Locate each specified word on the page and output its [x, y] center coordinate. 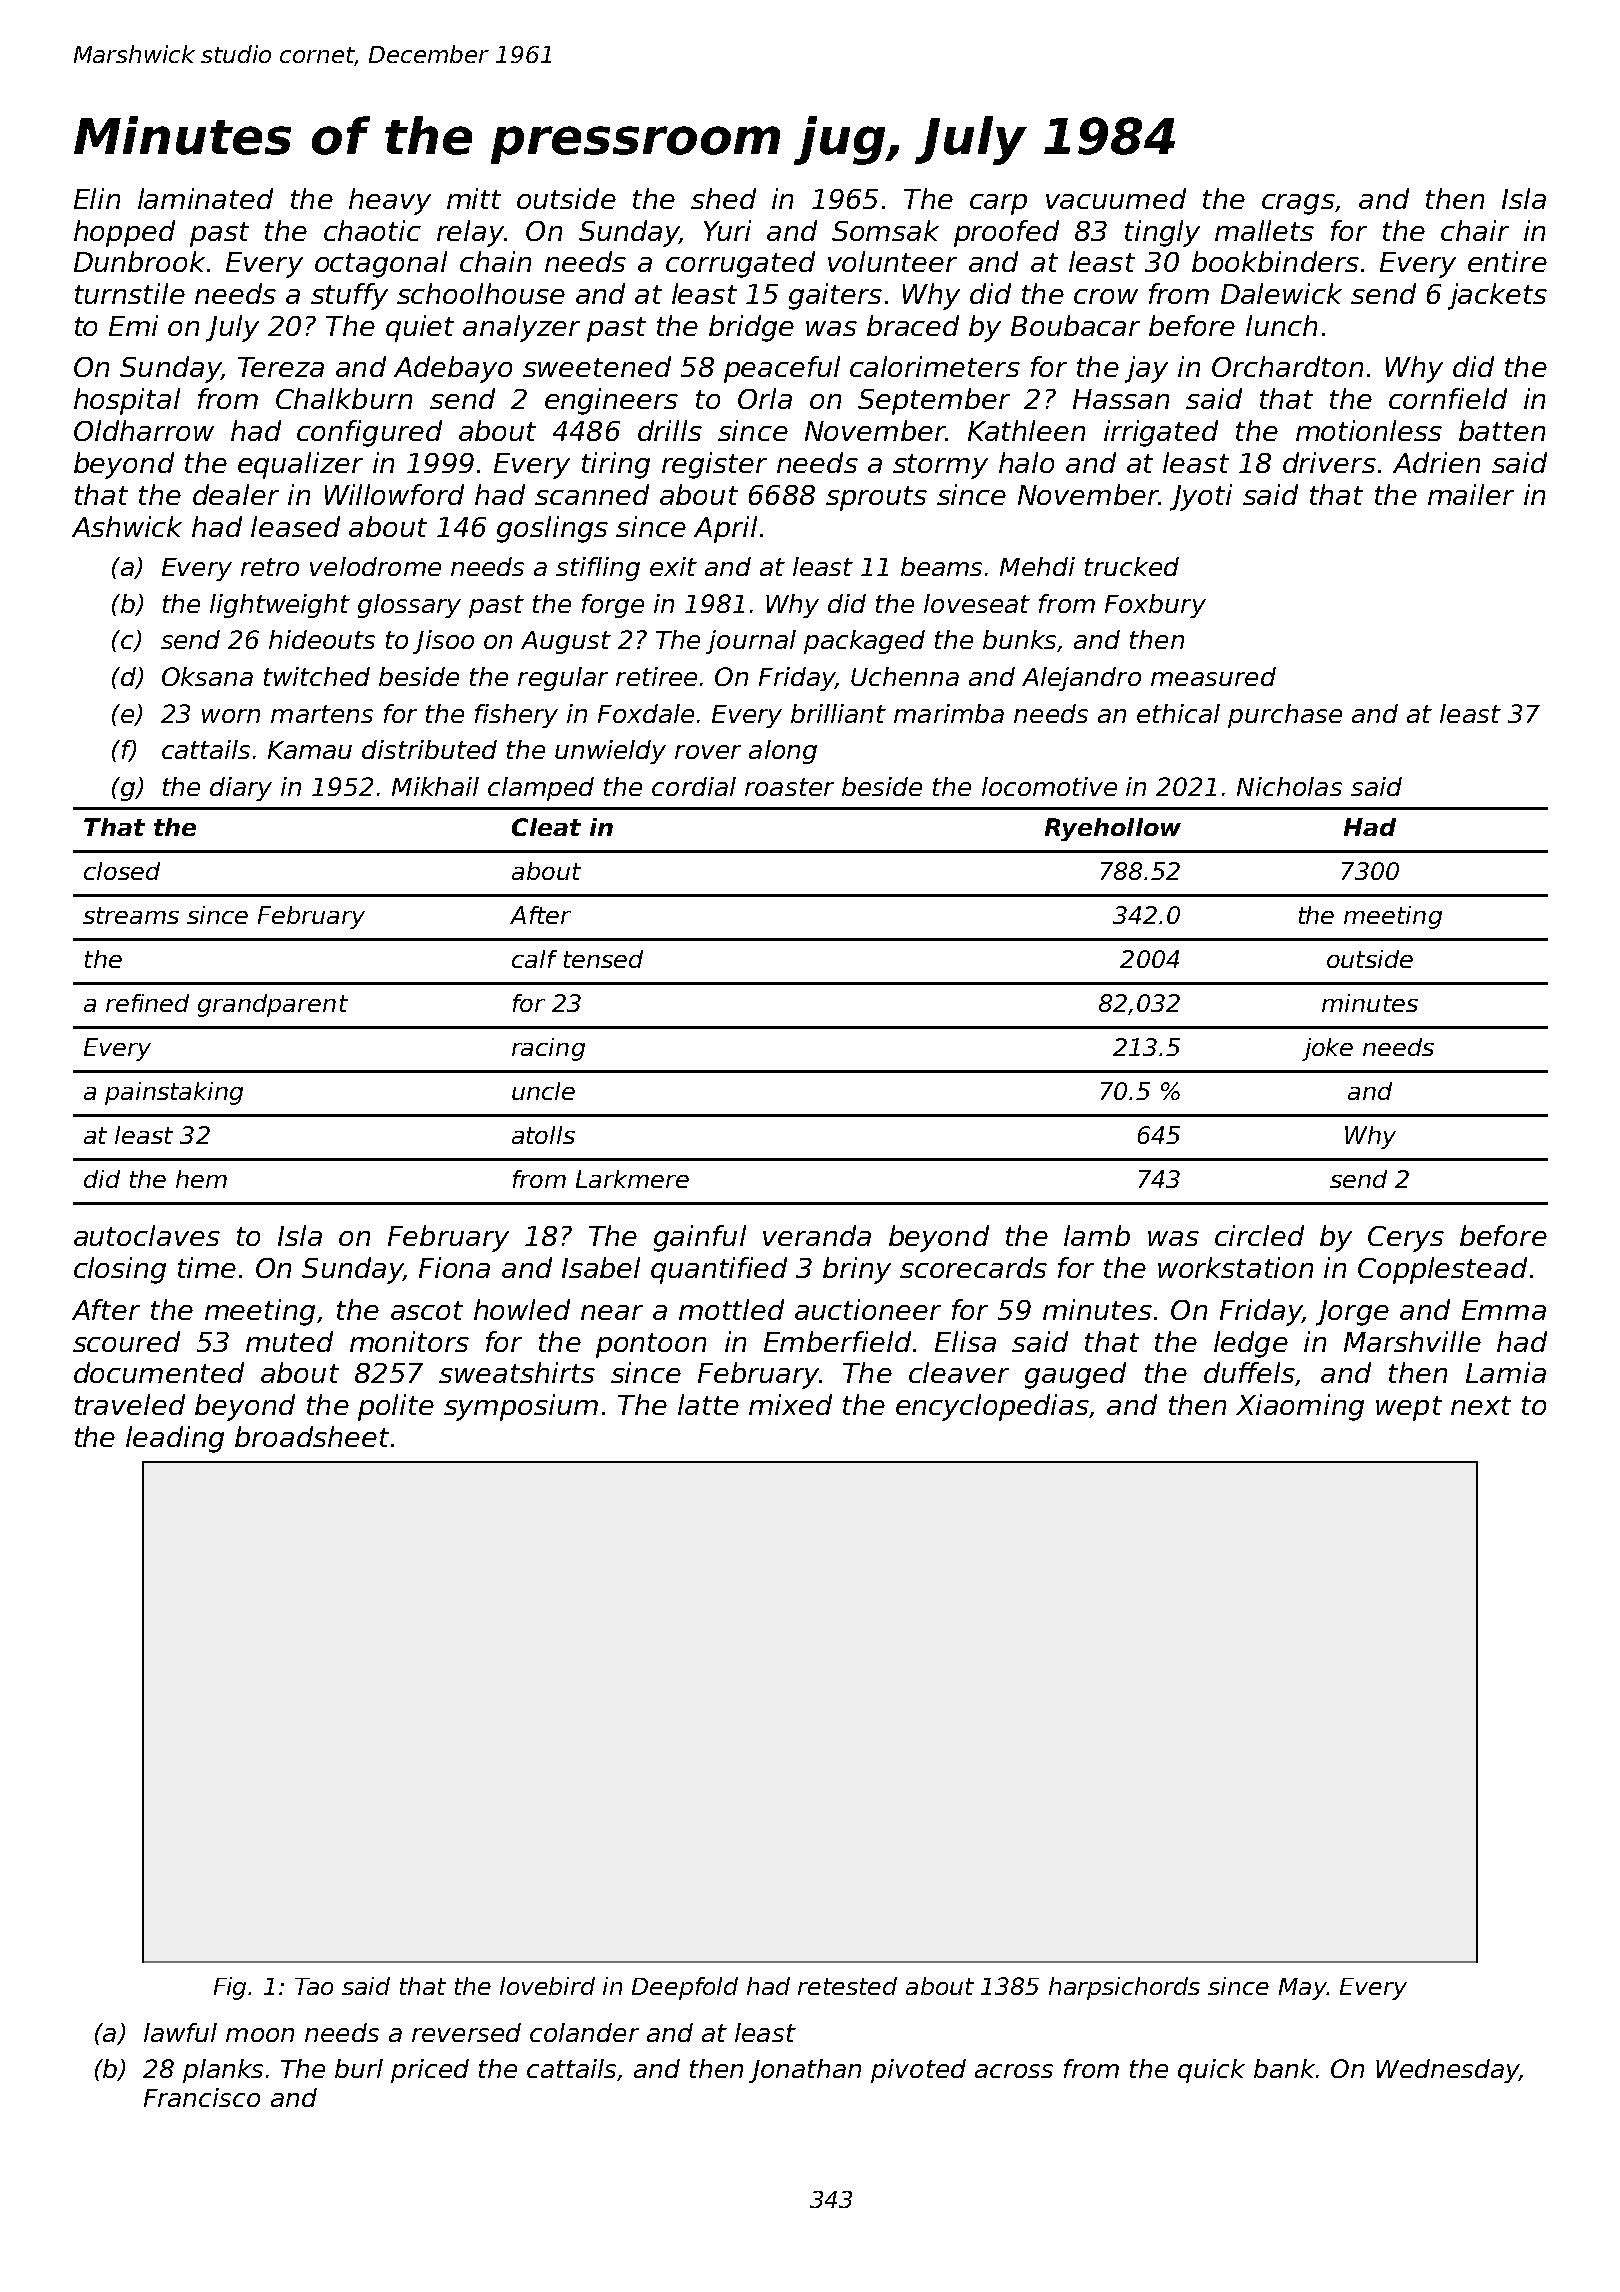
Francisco [202, 2097]
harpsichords [1124, 1988]
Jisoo [443, 642]
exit [673, 566]
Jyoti [1201, 497]
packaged [864, 642]
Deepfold [685, 1988]
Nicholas [1289, 786]
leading [175, 1439]
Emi [133, 325]
